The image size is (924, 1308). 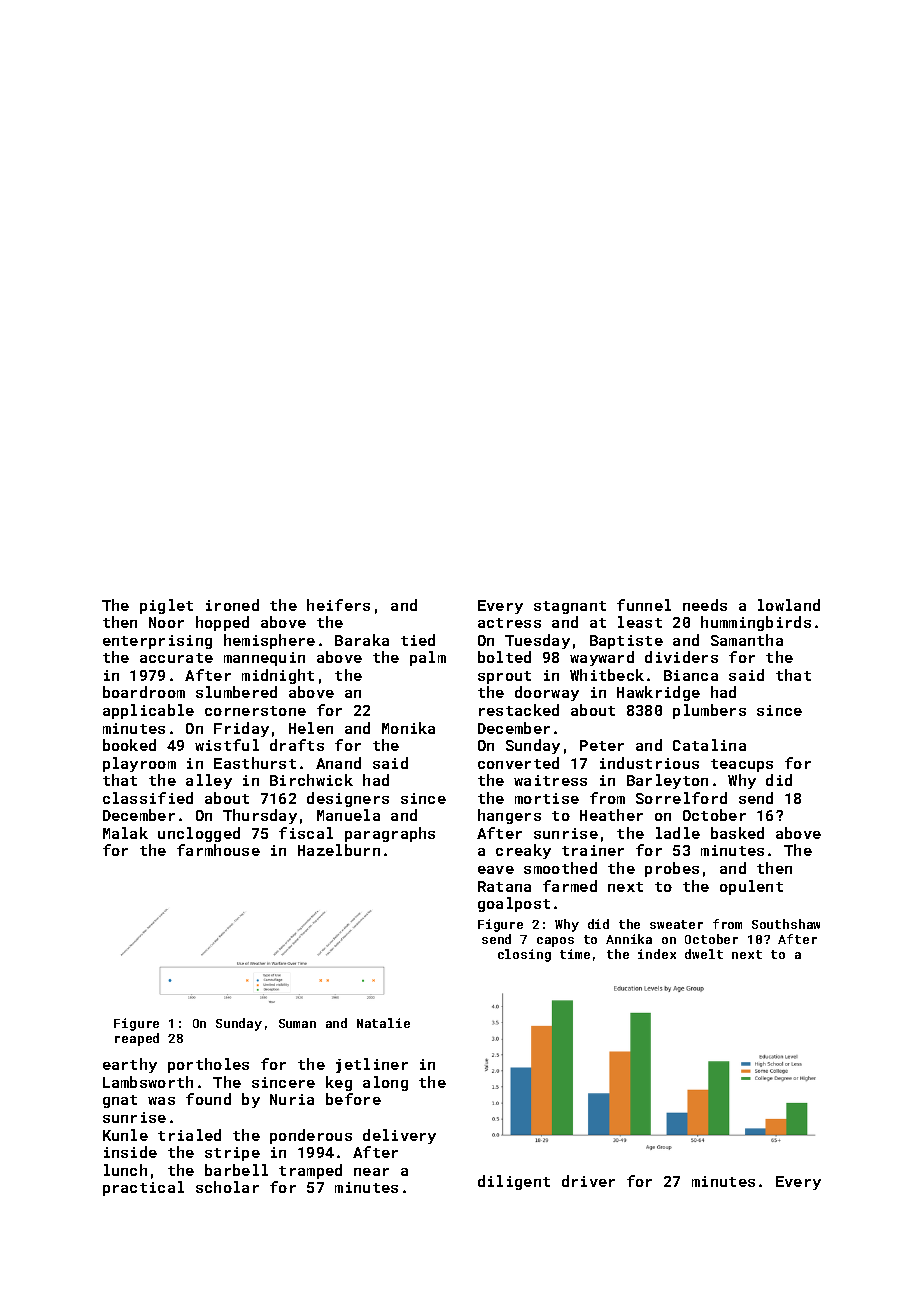 What do you see at coordinates (218, 850) in the document?
I see `farmhouse` at bounding box center [218, 850].
